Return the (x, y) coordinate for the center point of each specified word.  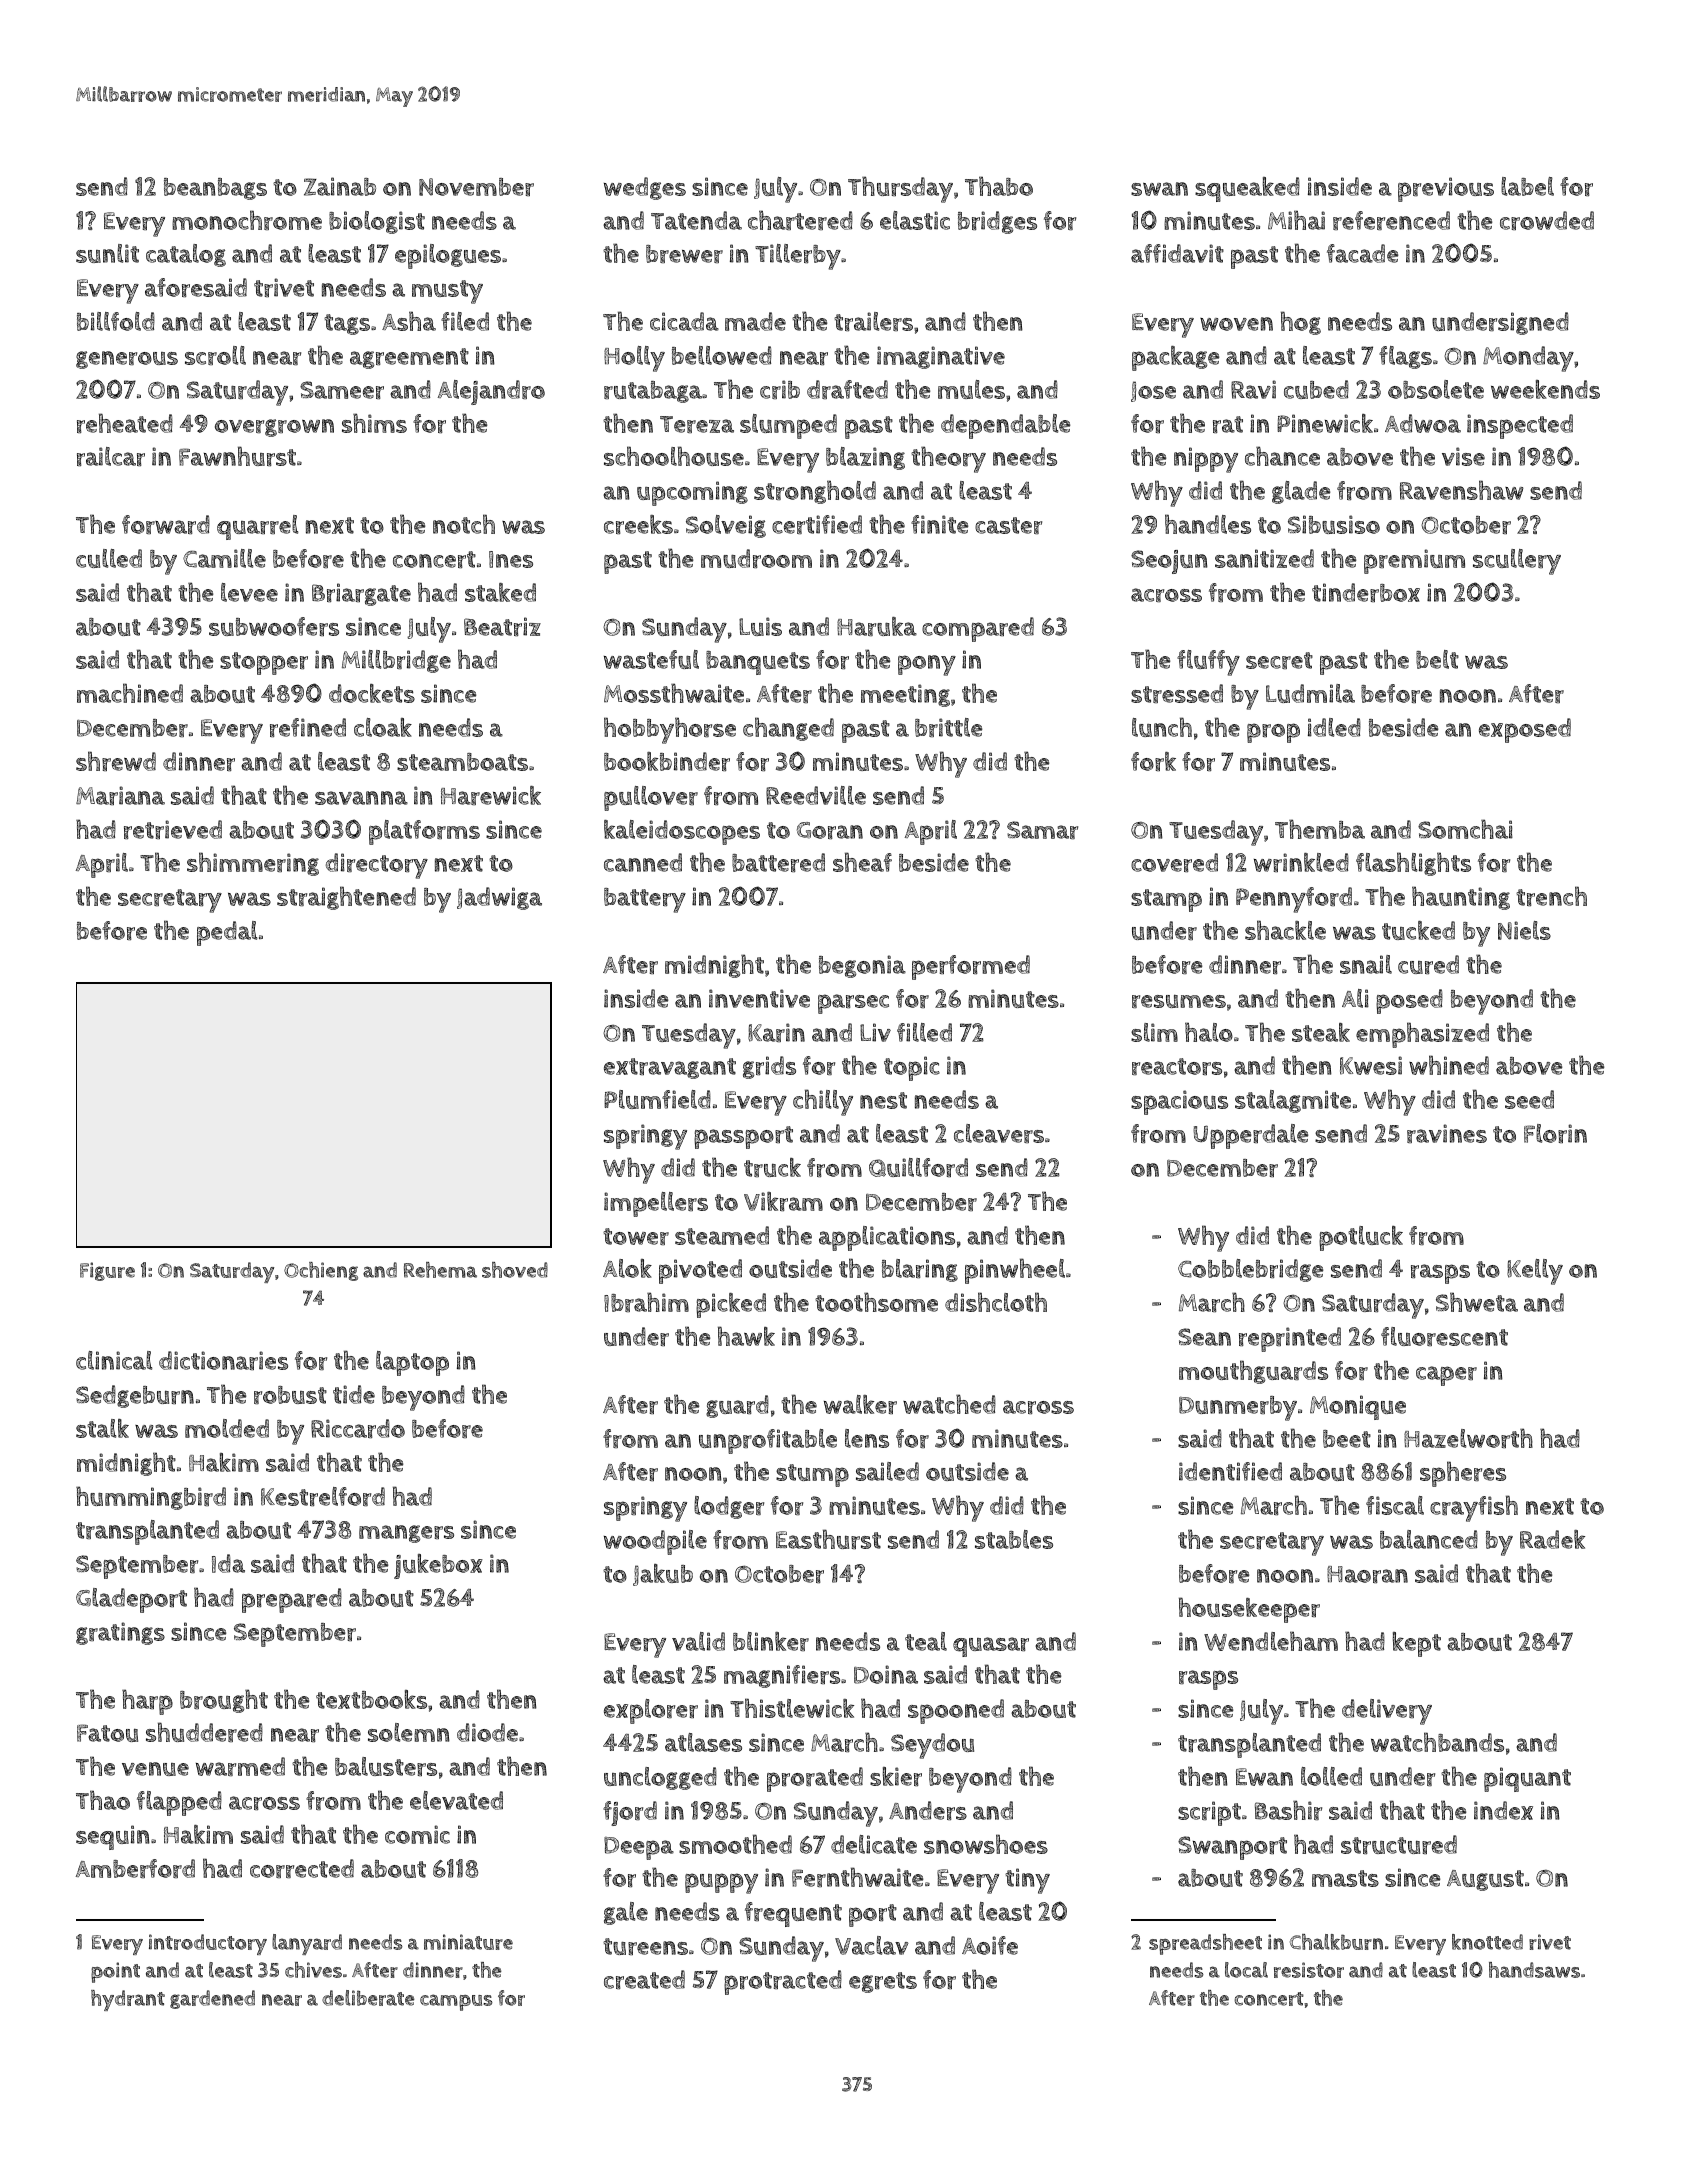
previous (1446, 189)
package (1175, 358)
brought (224, 1701)
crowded (1547, 220)
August (1485, 1880)
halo (1209, 1032)
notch (464, 524)
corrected (302, 1868)
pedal (227, 933)
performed (971, 967)
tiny (1027, 1881)
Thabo (999, 186)
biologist (377, 222)
